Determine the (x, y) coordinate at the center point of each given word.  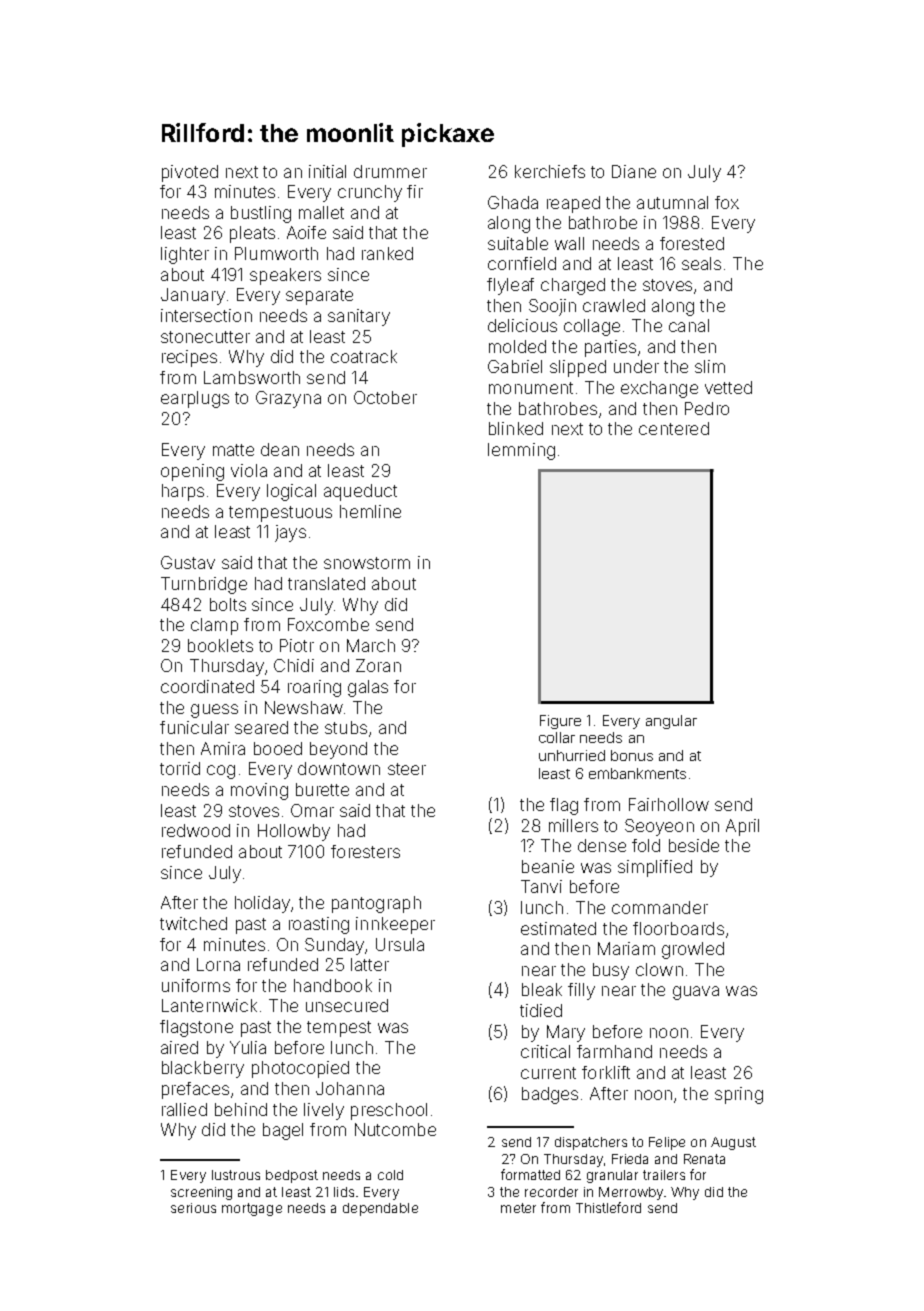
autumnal (672, 202)
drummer (390, 171)
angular (671, 722)
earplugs (195, 399)
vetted (728, 387)
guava (696, 993)
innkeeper (395, 925)
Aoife (306, 232)
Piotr (297, 645)
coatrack (364, 356)
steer (407, 769)
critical (545, 1051)
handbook (333, 985)
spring (739, 1095)
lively (324, 1111)
